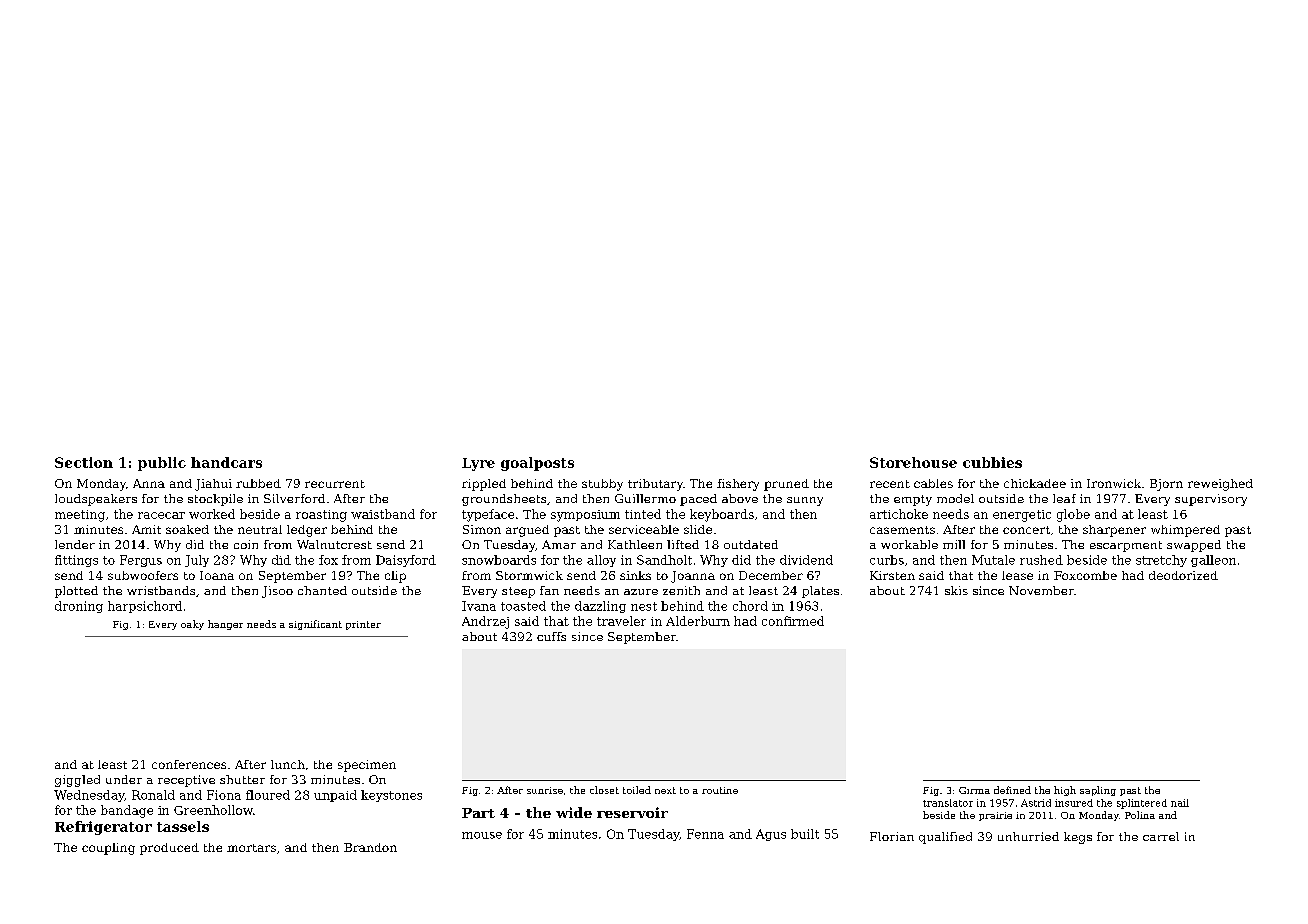 This screenshot has height=924, width=1308. What do you see at coordinates (169, 849) in the screenshot?
I see `produced` at bounding box center [169, 849].
